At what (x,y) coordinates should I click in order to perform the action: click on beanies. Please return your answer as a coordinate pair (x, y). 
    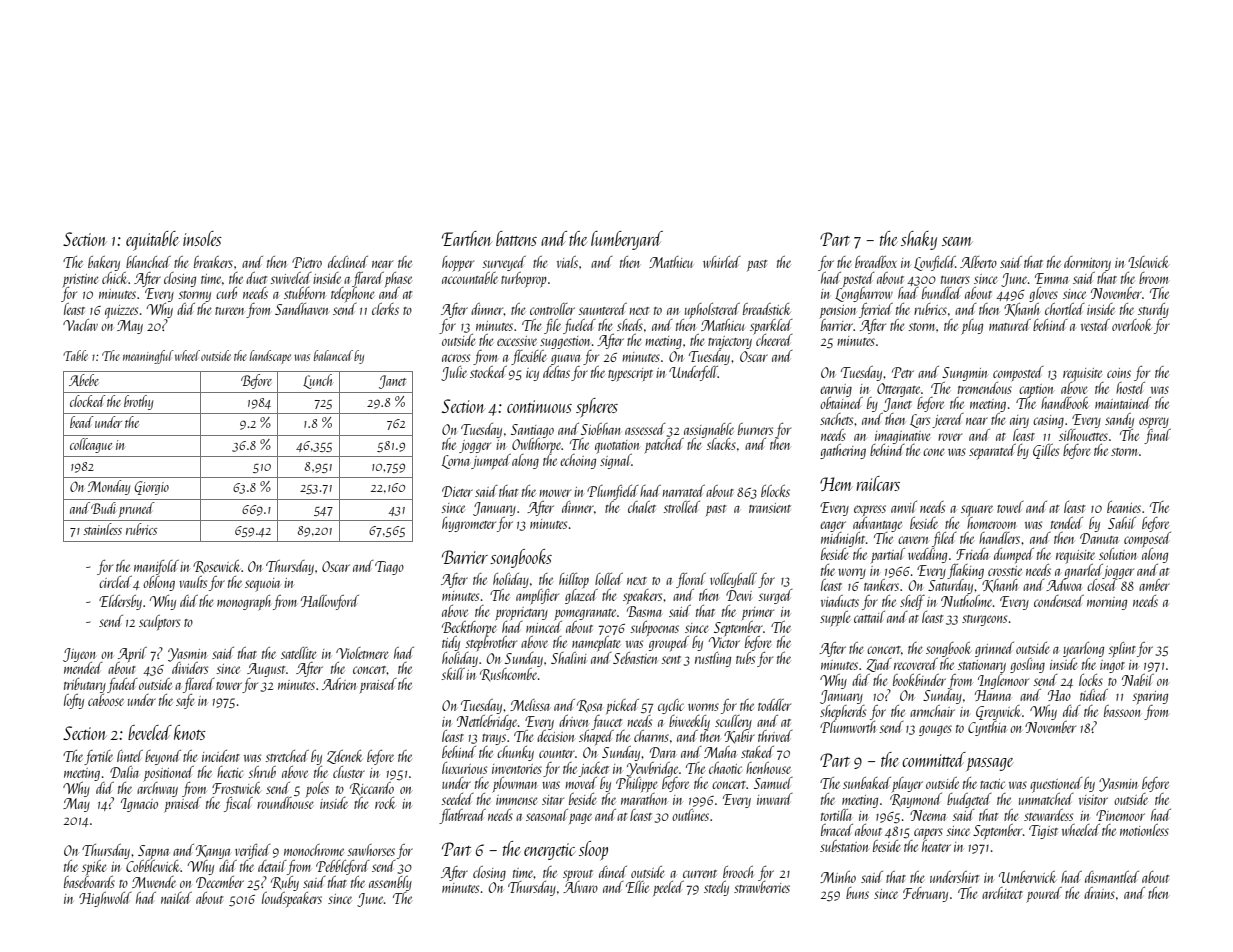
    Looking at the image, I should click on (1124, 507).
